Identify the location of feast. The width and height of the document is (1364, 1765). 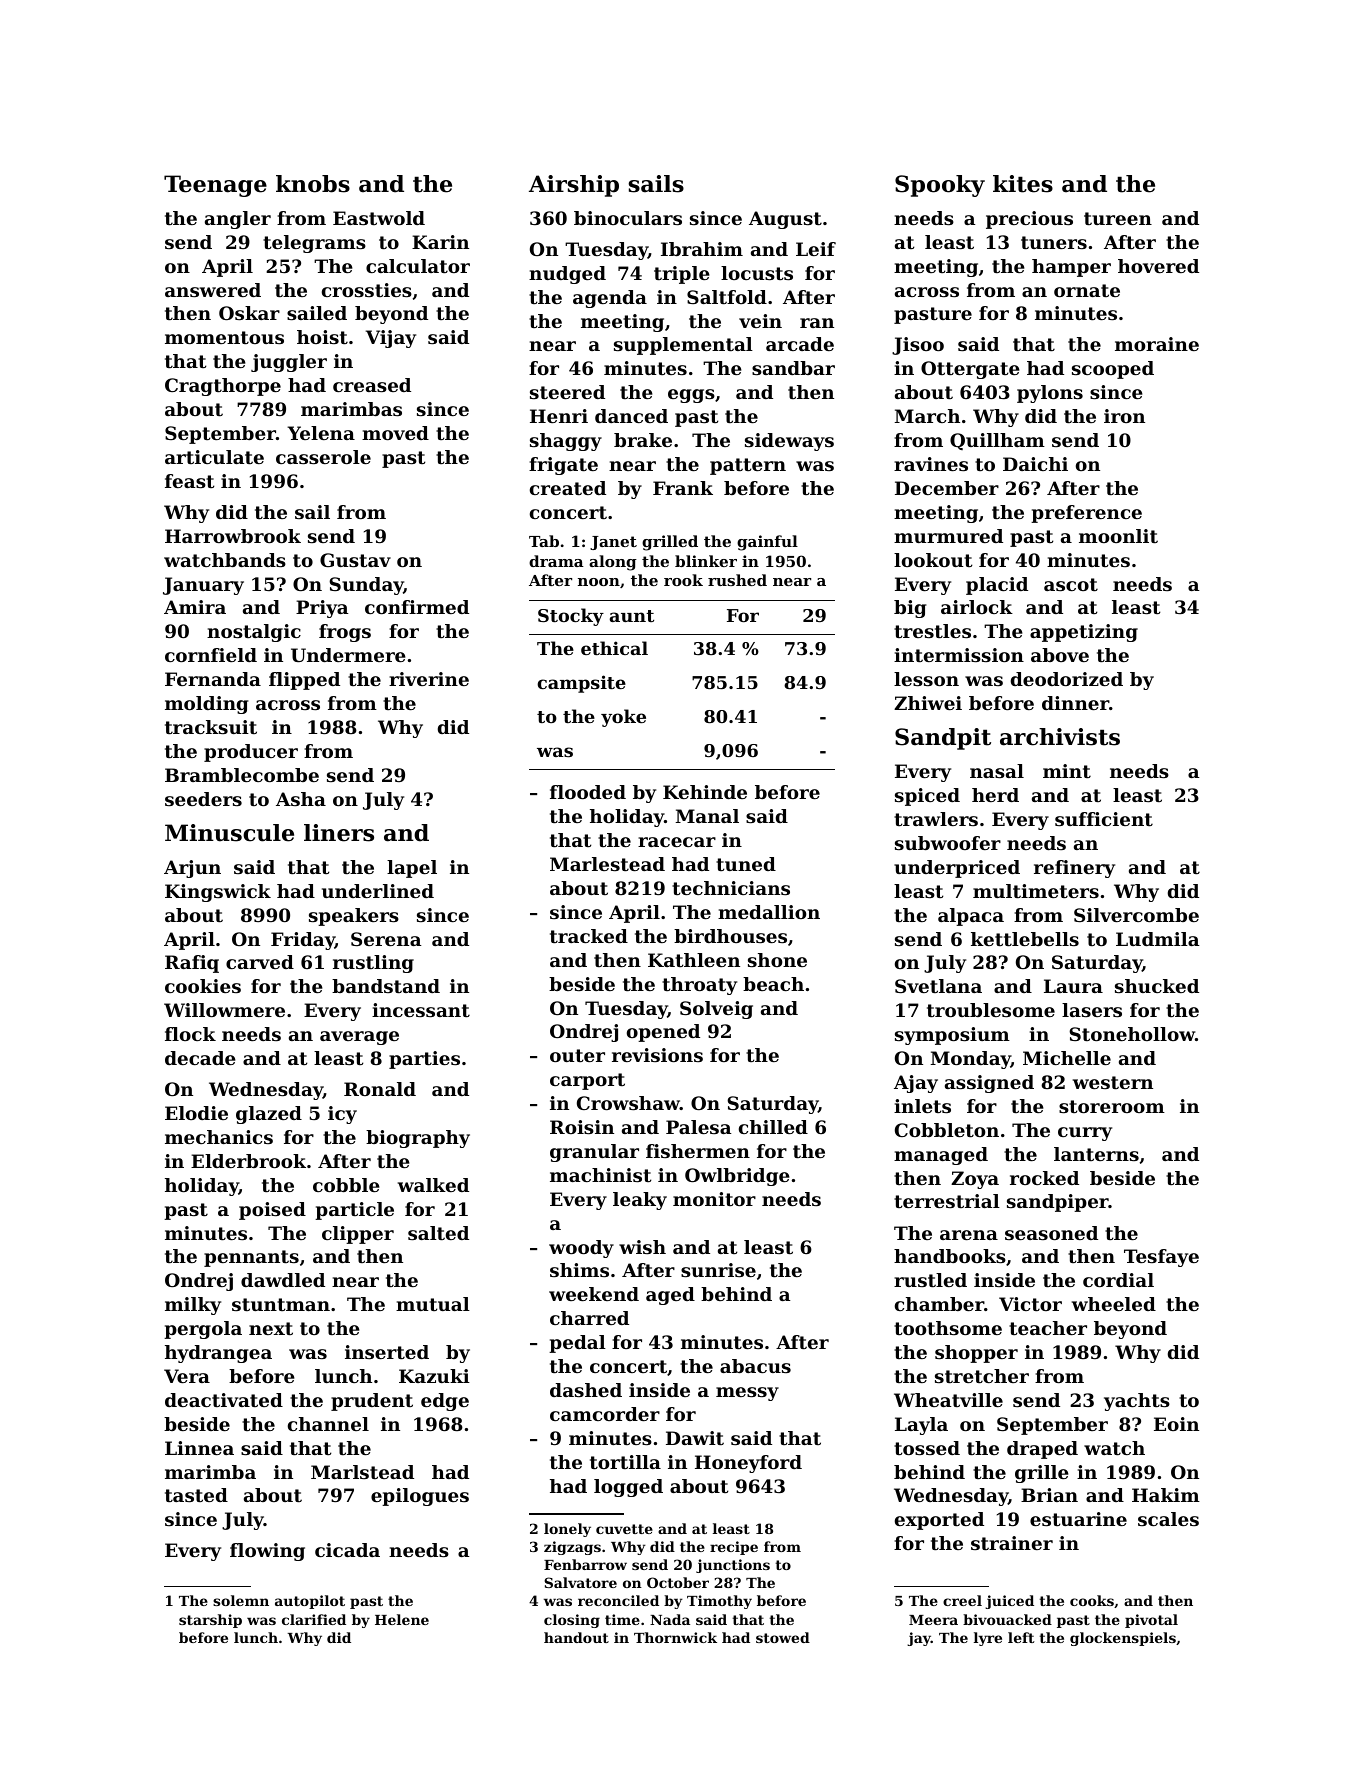
(189, 481).
